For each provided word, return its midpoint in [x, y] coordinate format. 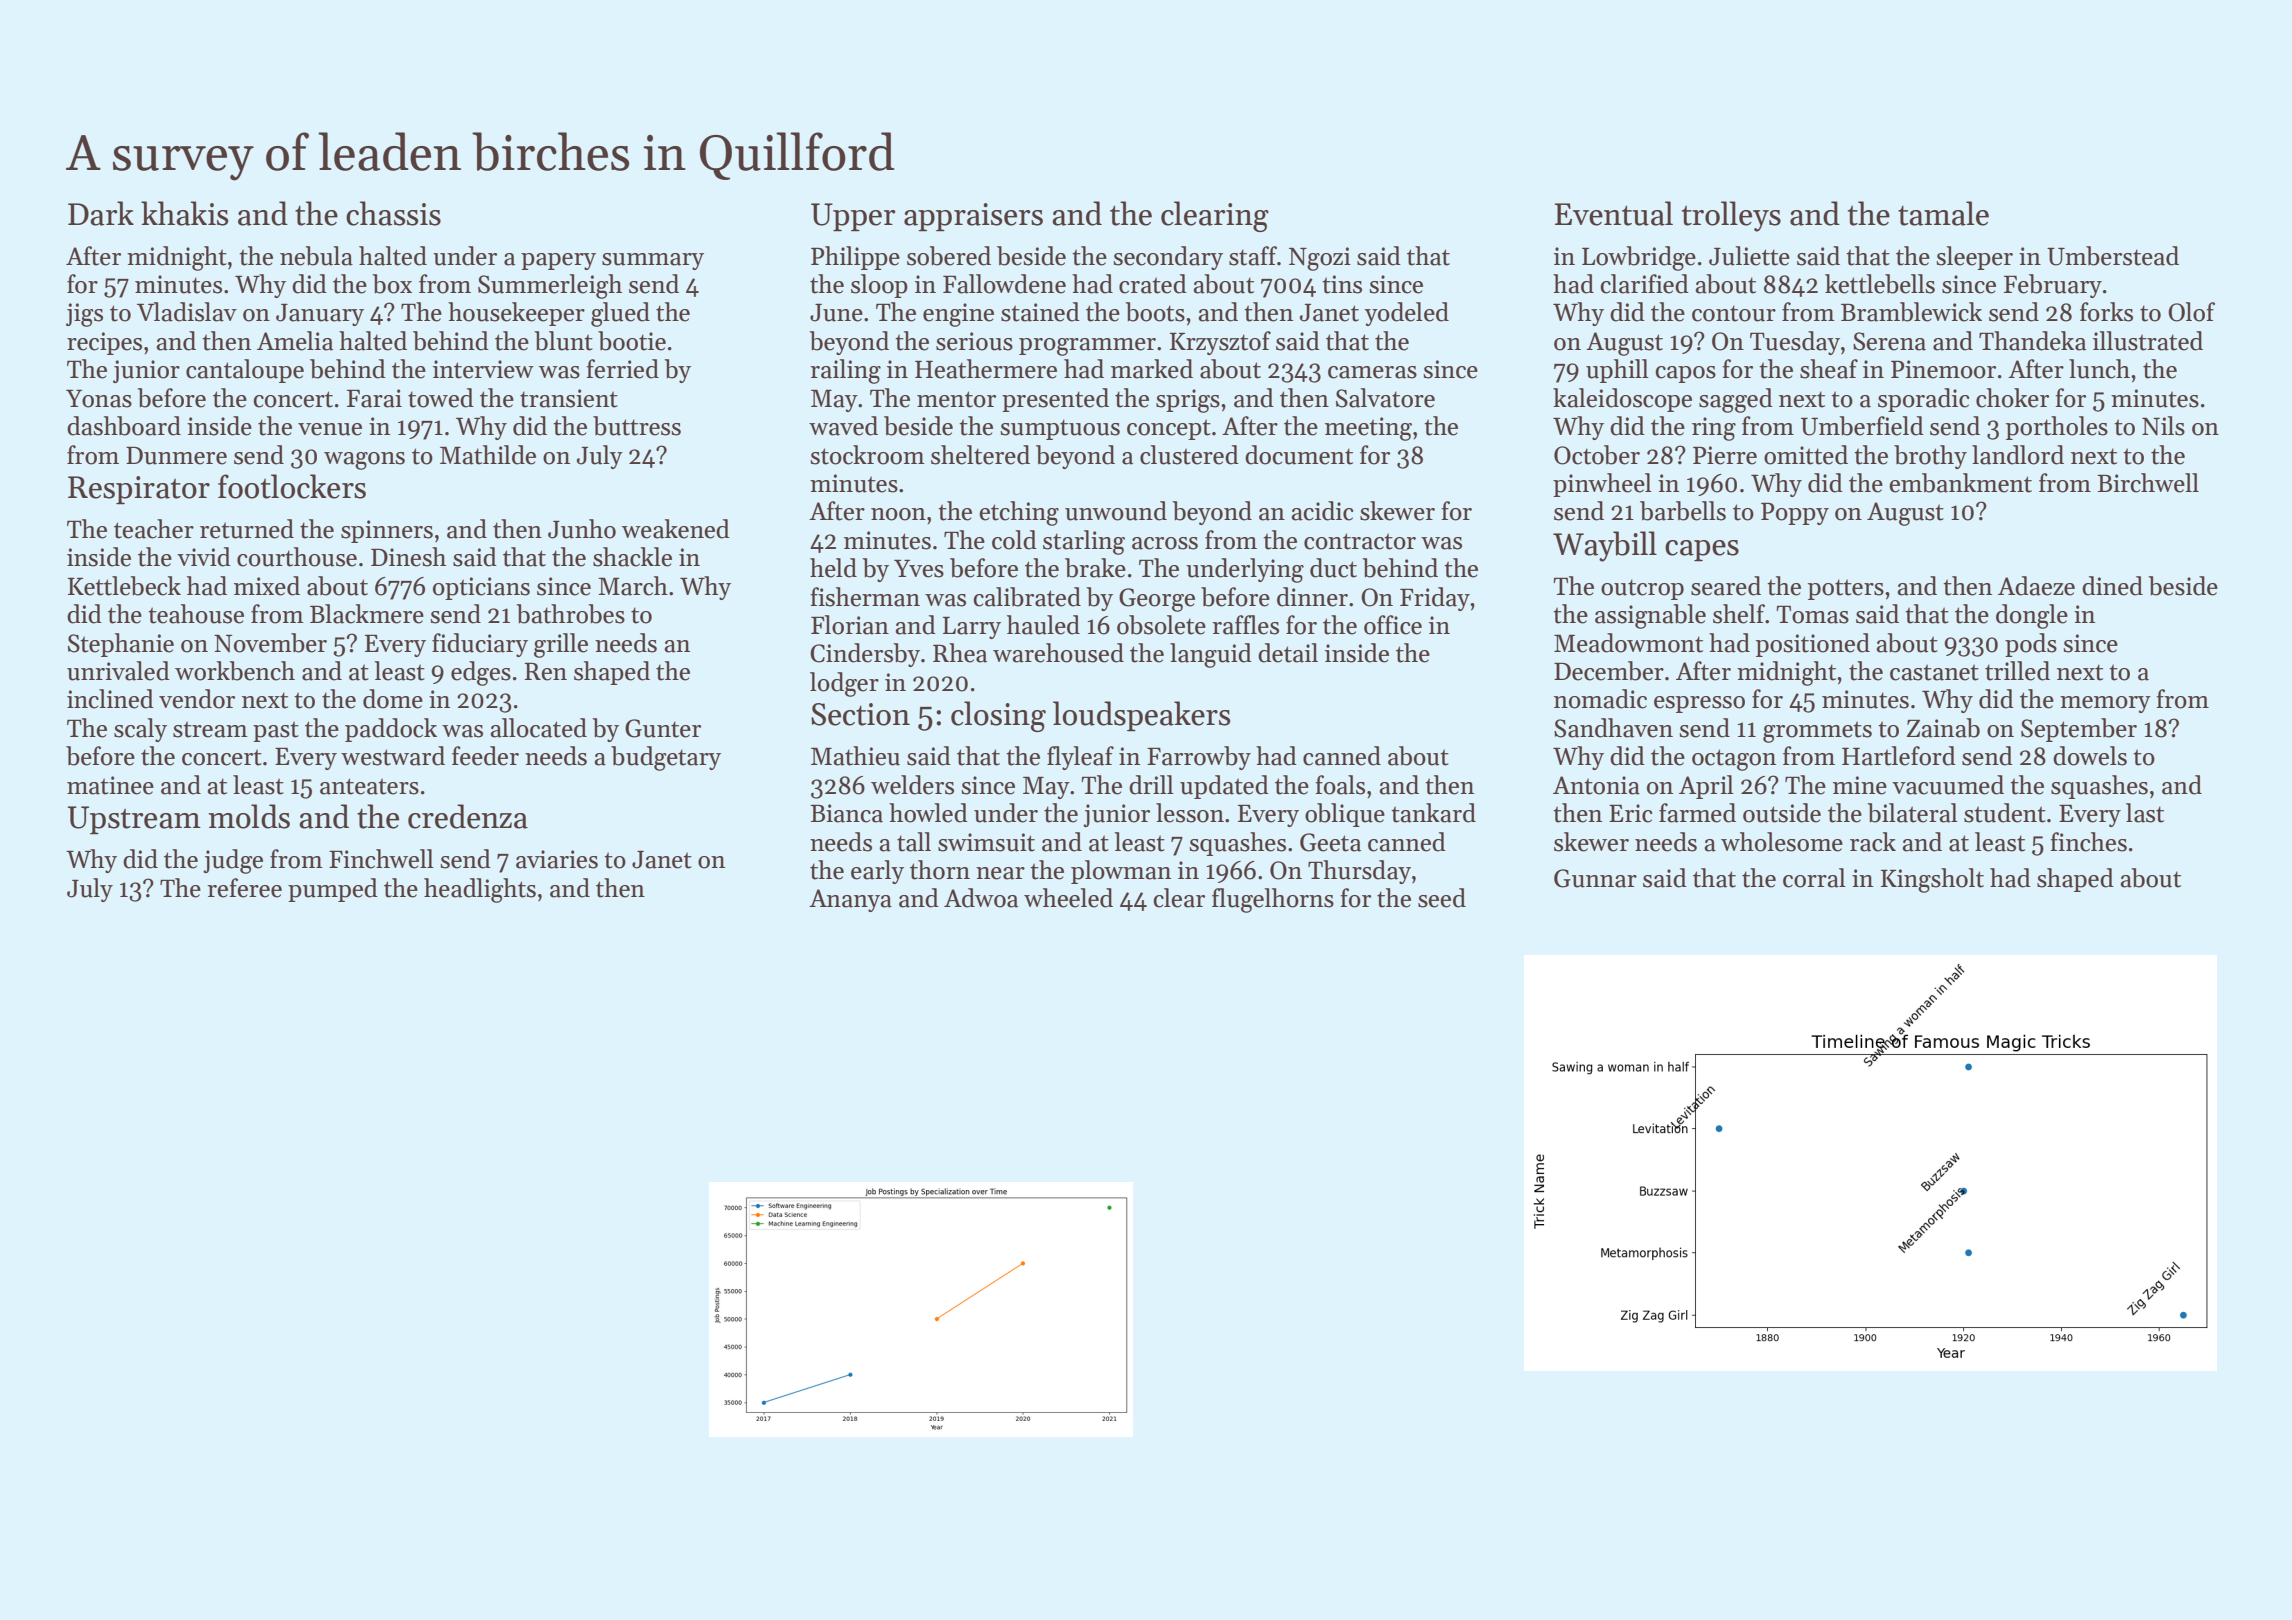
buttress [637, 426]
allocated [538, 728]
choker [2012, 398]
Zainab [1943, 728]
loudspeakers [1141, 716]
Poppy [1795, 513]
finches [2089, 842]
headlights [480, 890]
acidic [1322, 511]
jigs [84, 315]
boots [1155, 312]
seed [1442, 898]
